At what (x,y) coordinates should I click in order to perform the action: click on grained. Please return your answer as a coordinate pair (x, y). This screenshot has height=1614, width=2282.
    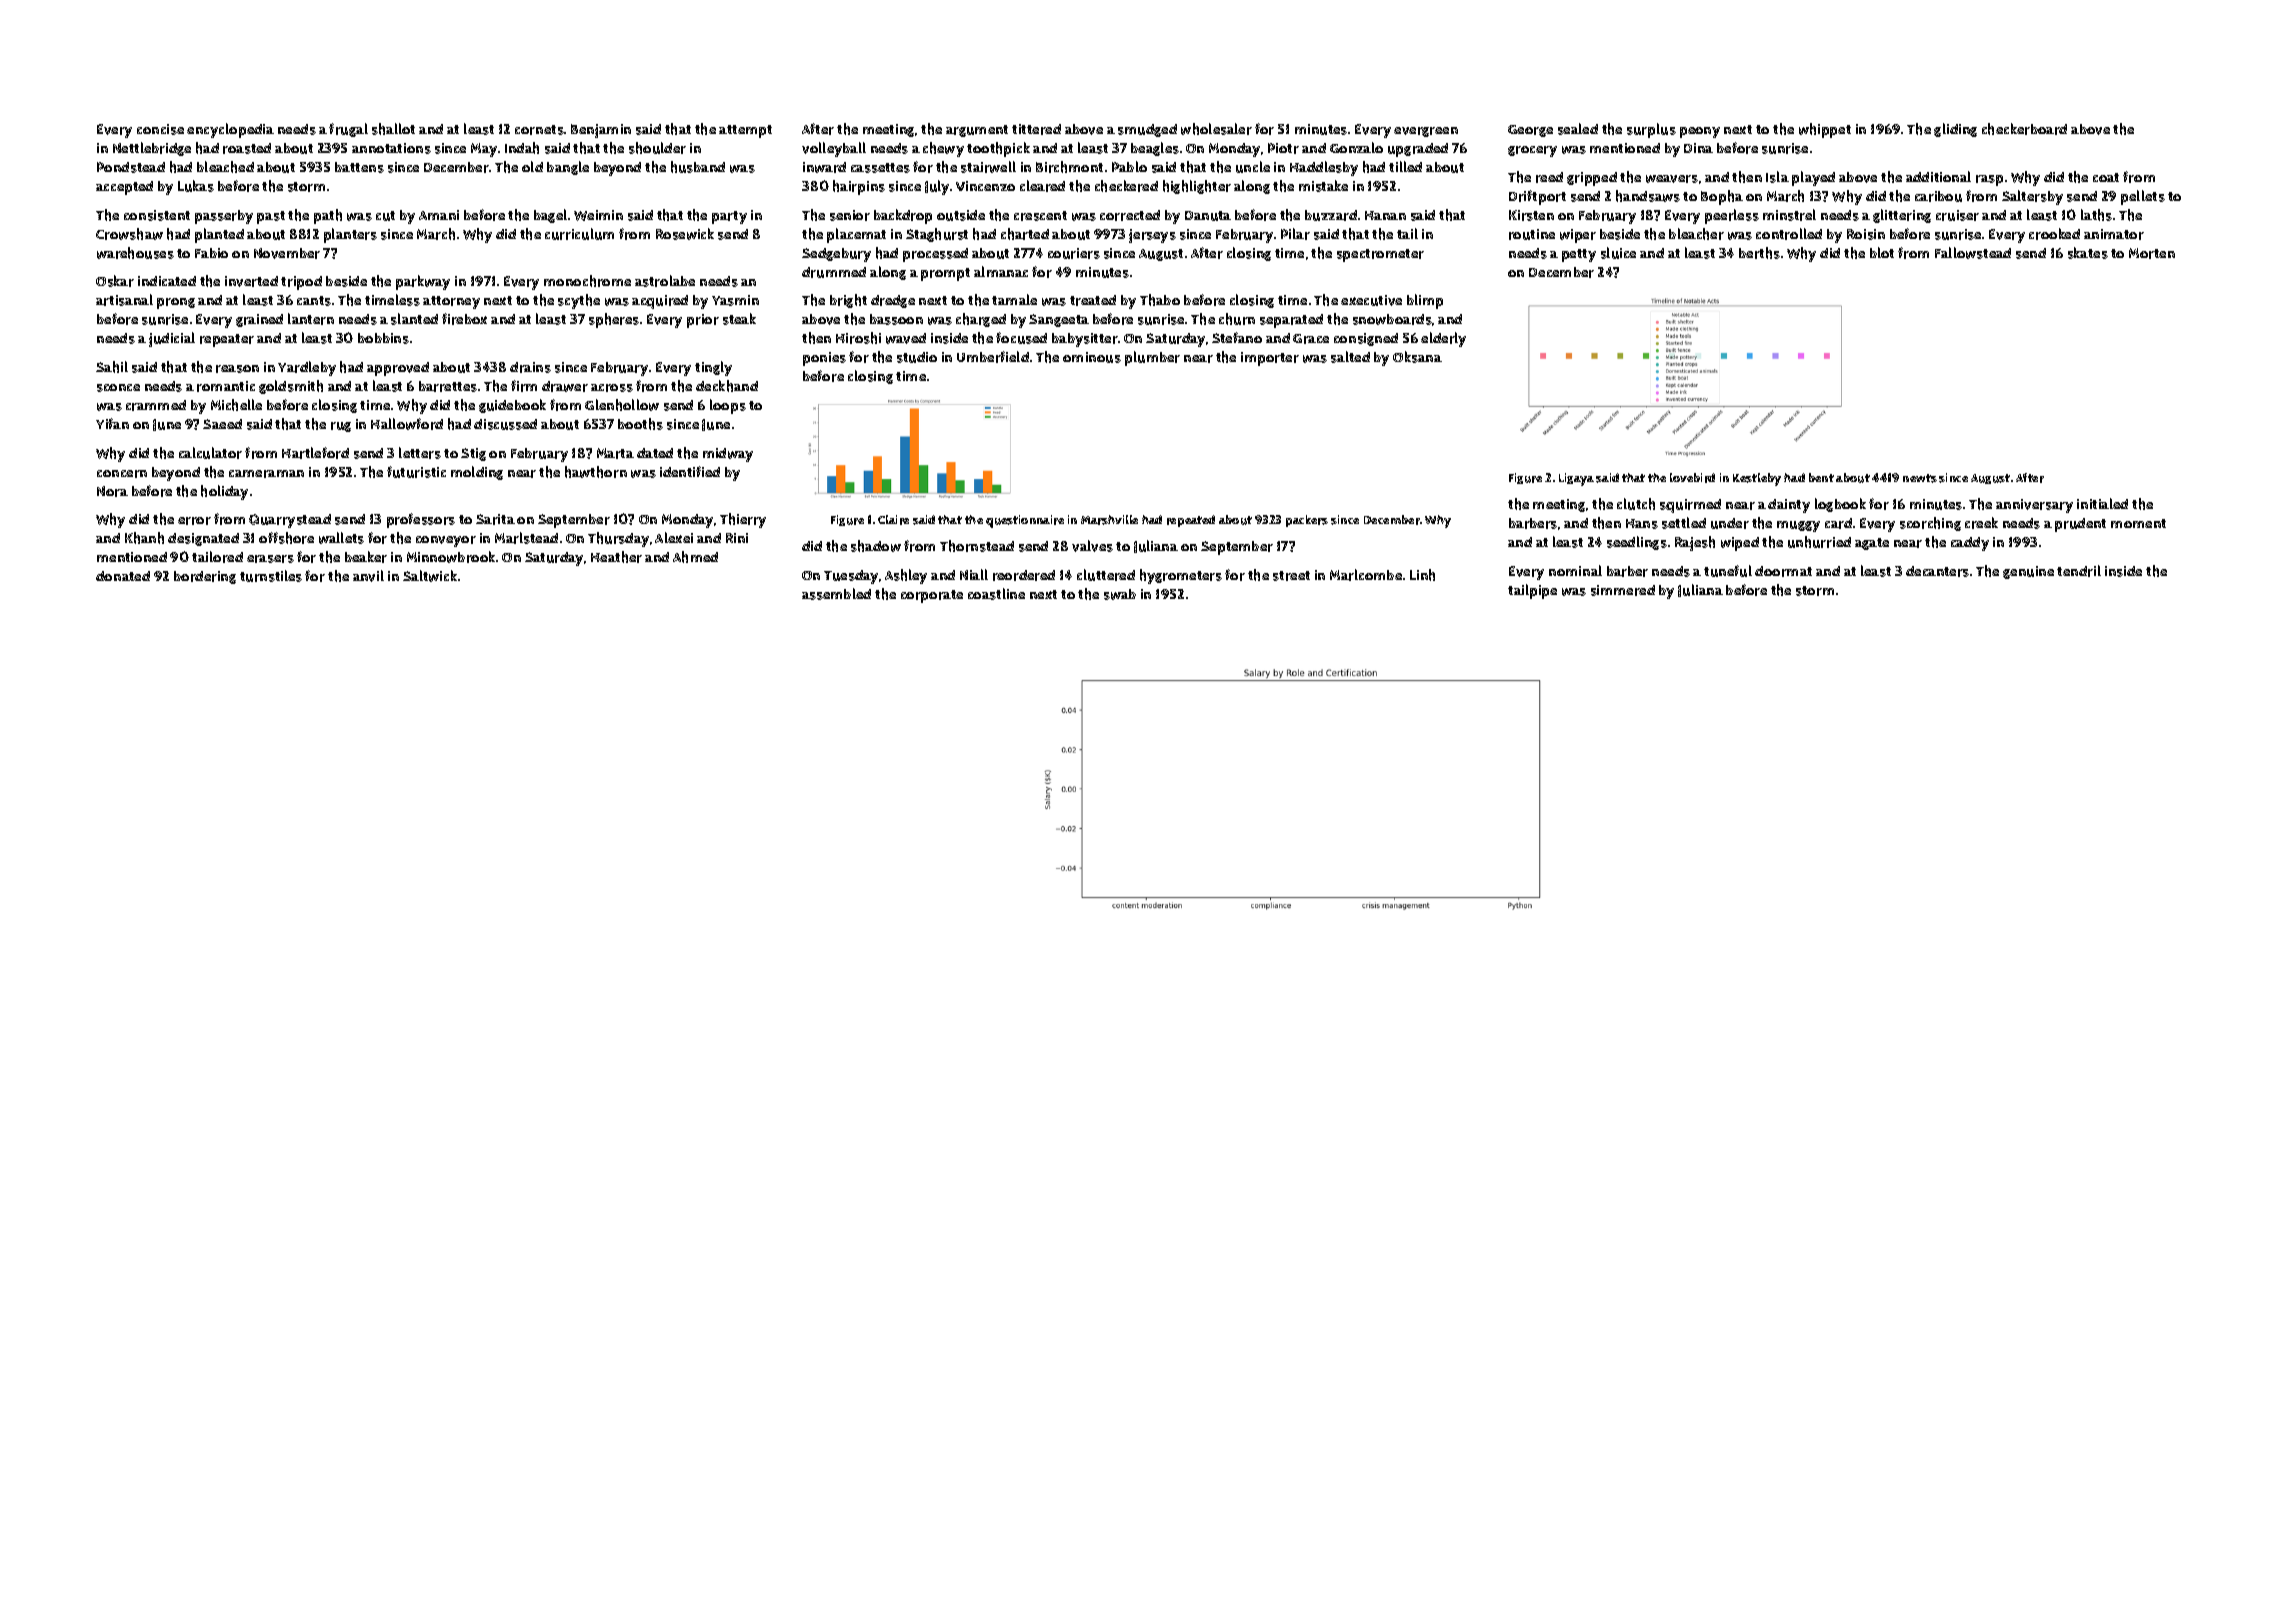
    Looking at the image, I should click on (259, 320).
